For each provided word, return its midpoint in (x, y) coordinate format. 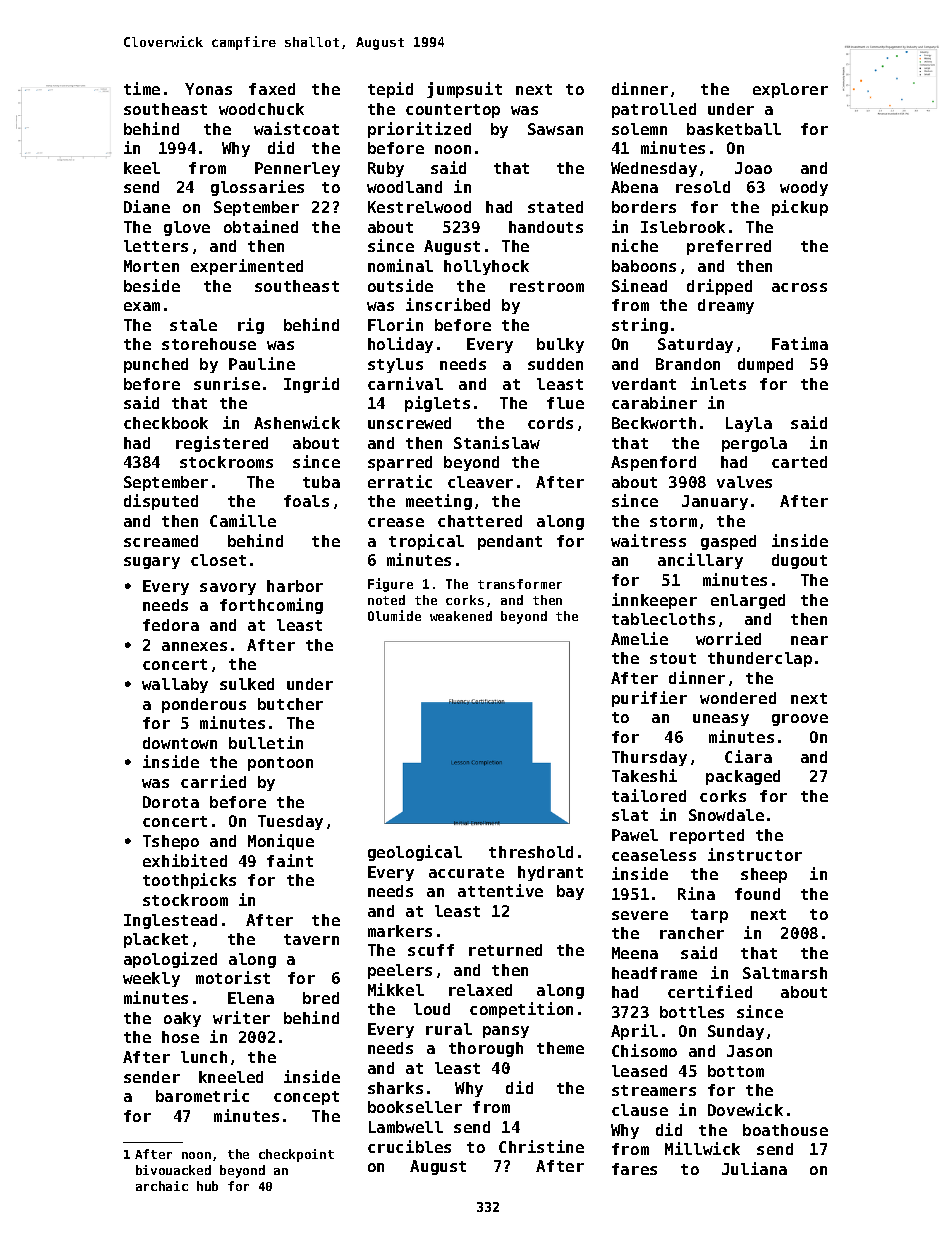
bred (321, 998)
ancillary (700, 561)
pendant (510, 542)
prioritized (419, 130)
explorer (790, 90)
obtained (261, 226)
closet (218, 560)
